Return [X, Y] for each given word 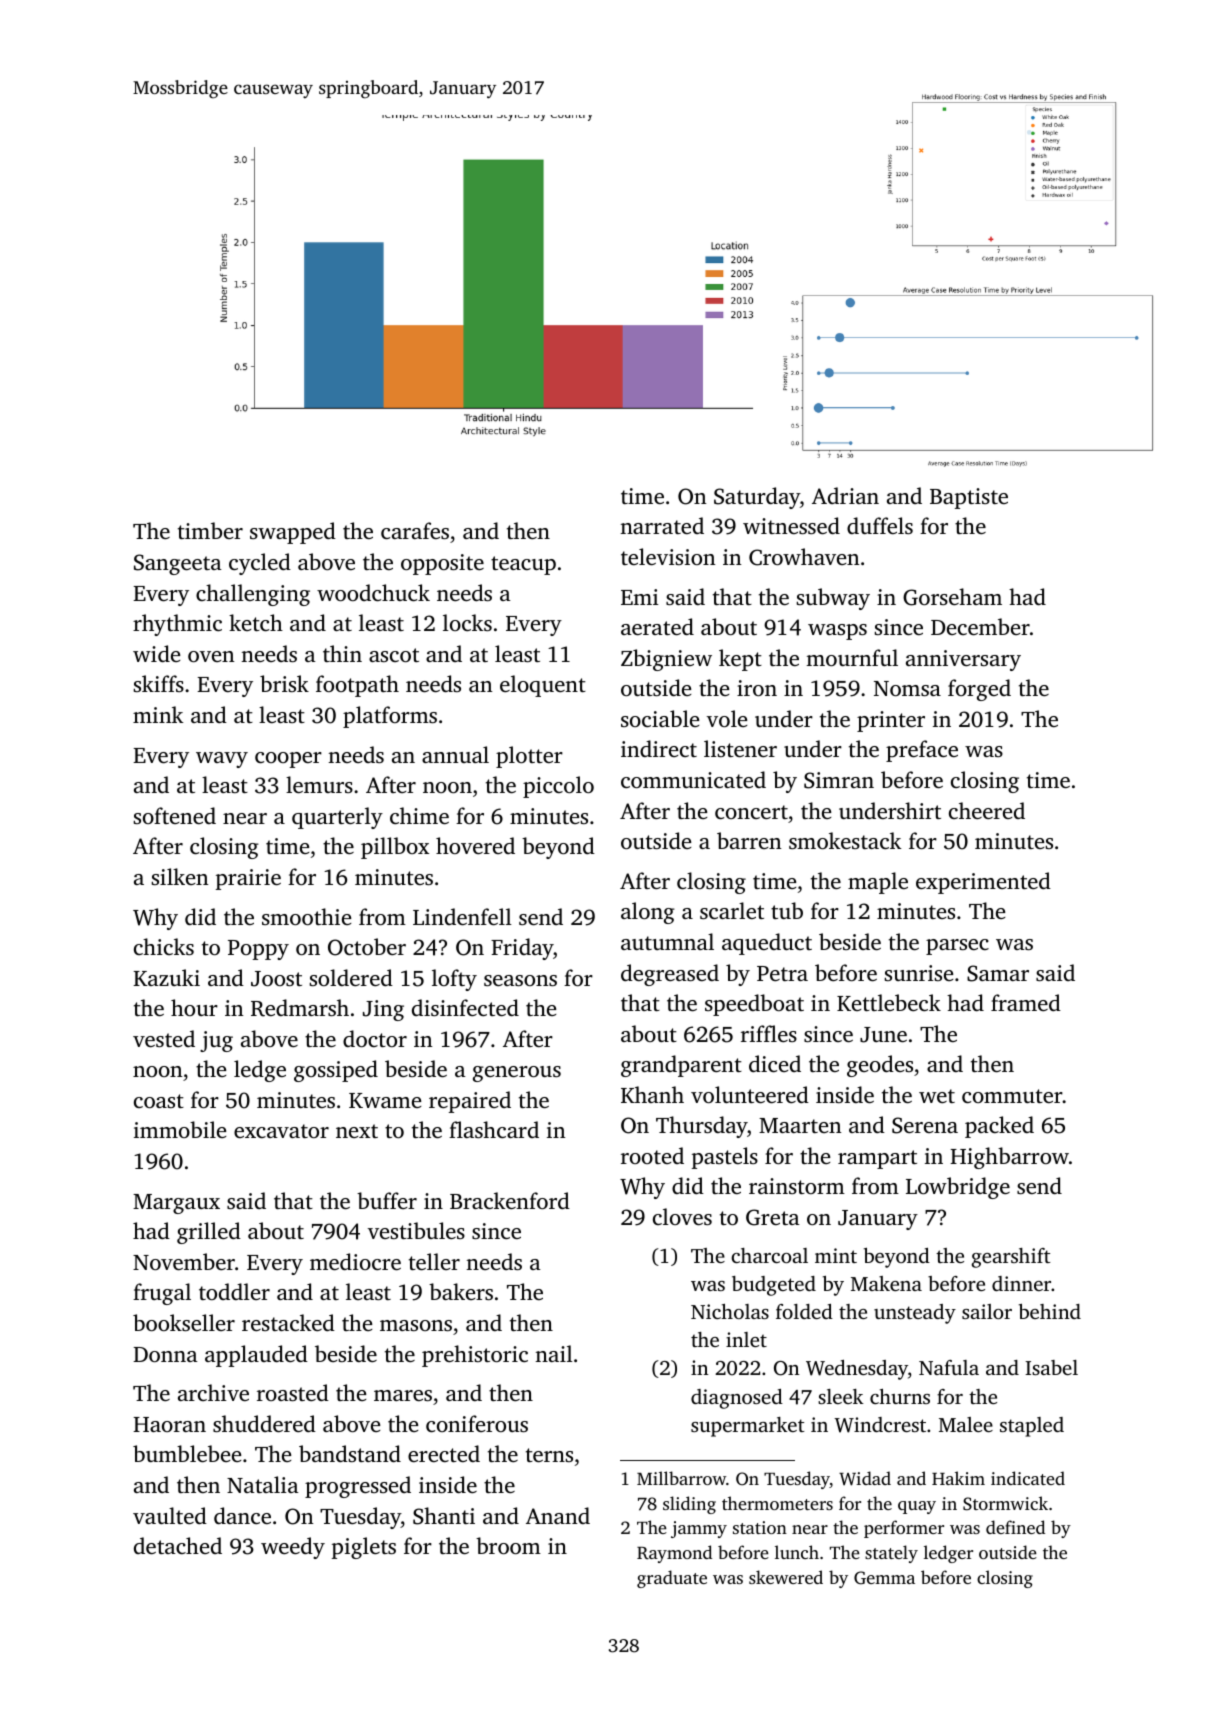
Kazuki [166, 977]
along [648, 913]
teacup [523, 565]
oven [211, 656]
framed [1026, 1002]
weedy [293, 1548]
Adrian [845, 495]
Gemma [884, 1578]
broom [508, 1545]
